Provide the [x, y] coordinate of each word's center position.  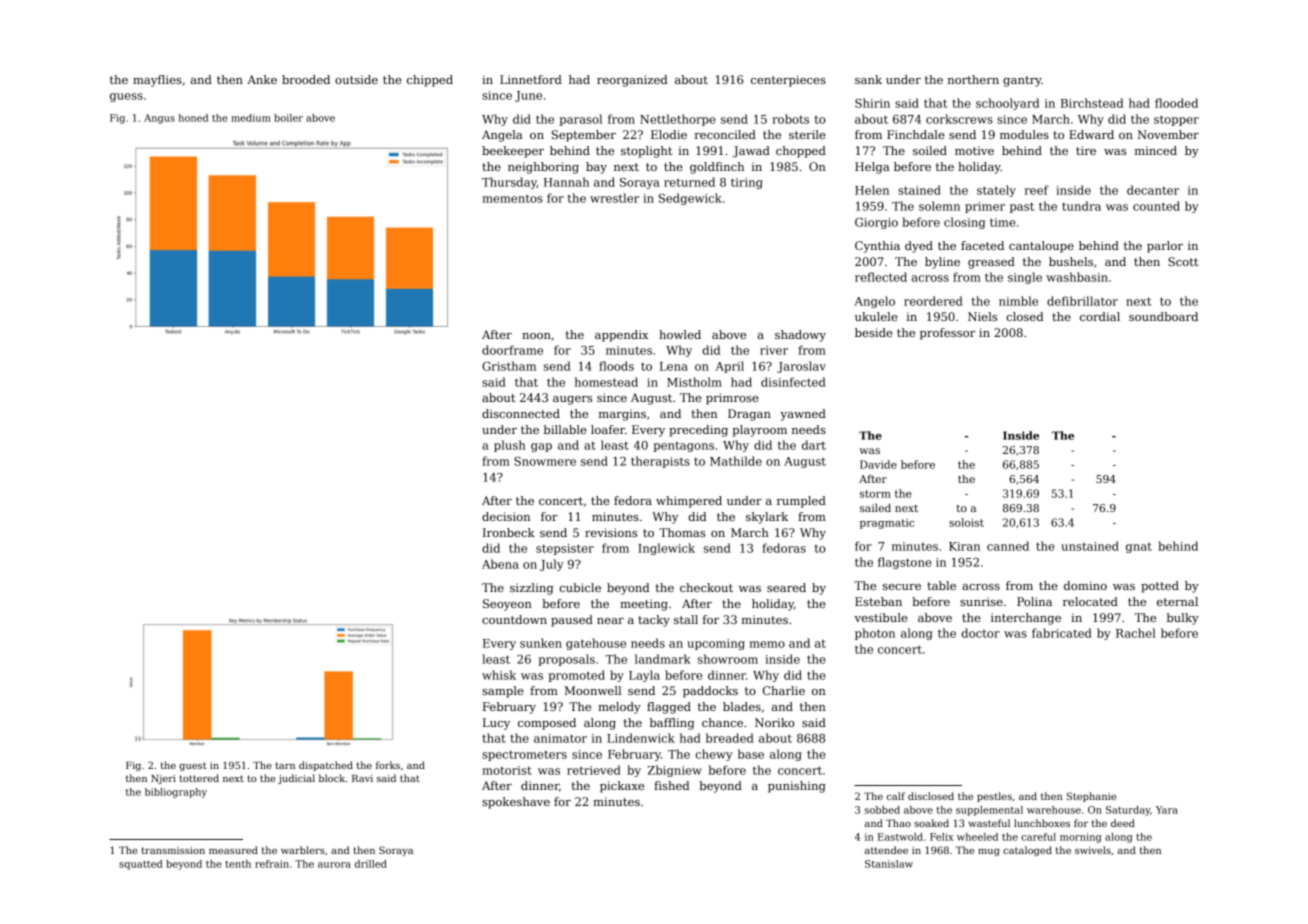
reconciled [725, 134]
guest [193, 766]
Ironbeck [509, 532]
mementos [512, 199]
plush [510, 446]
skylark [767, 518]
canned [1008, 546]
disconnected [521, 413]
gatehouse [596, 644]
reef [1037, 190]
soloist [966, 522]
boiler [288, 118]
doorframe [512, 350]
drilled [371, 864]
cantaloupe [1041, 247]
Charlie [784, 690]
